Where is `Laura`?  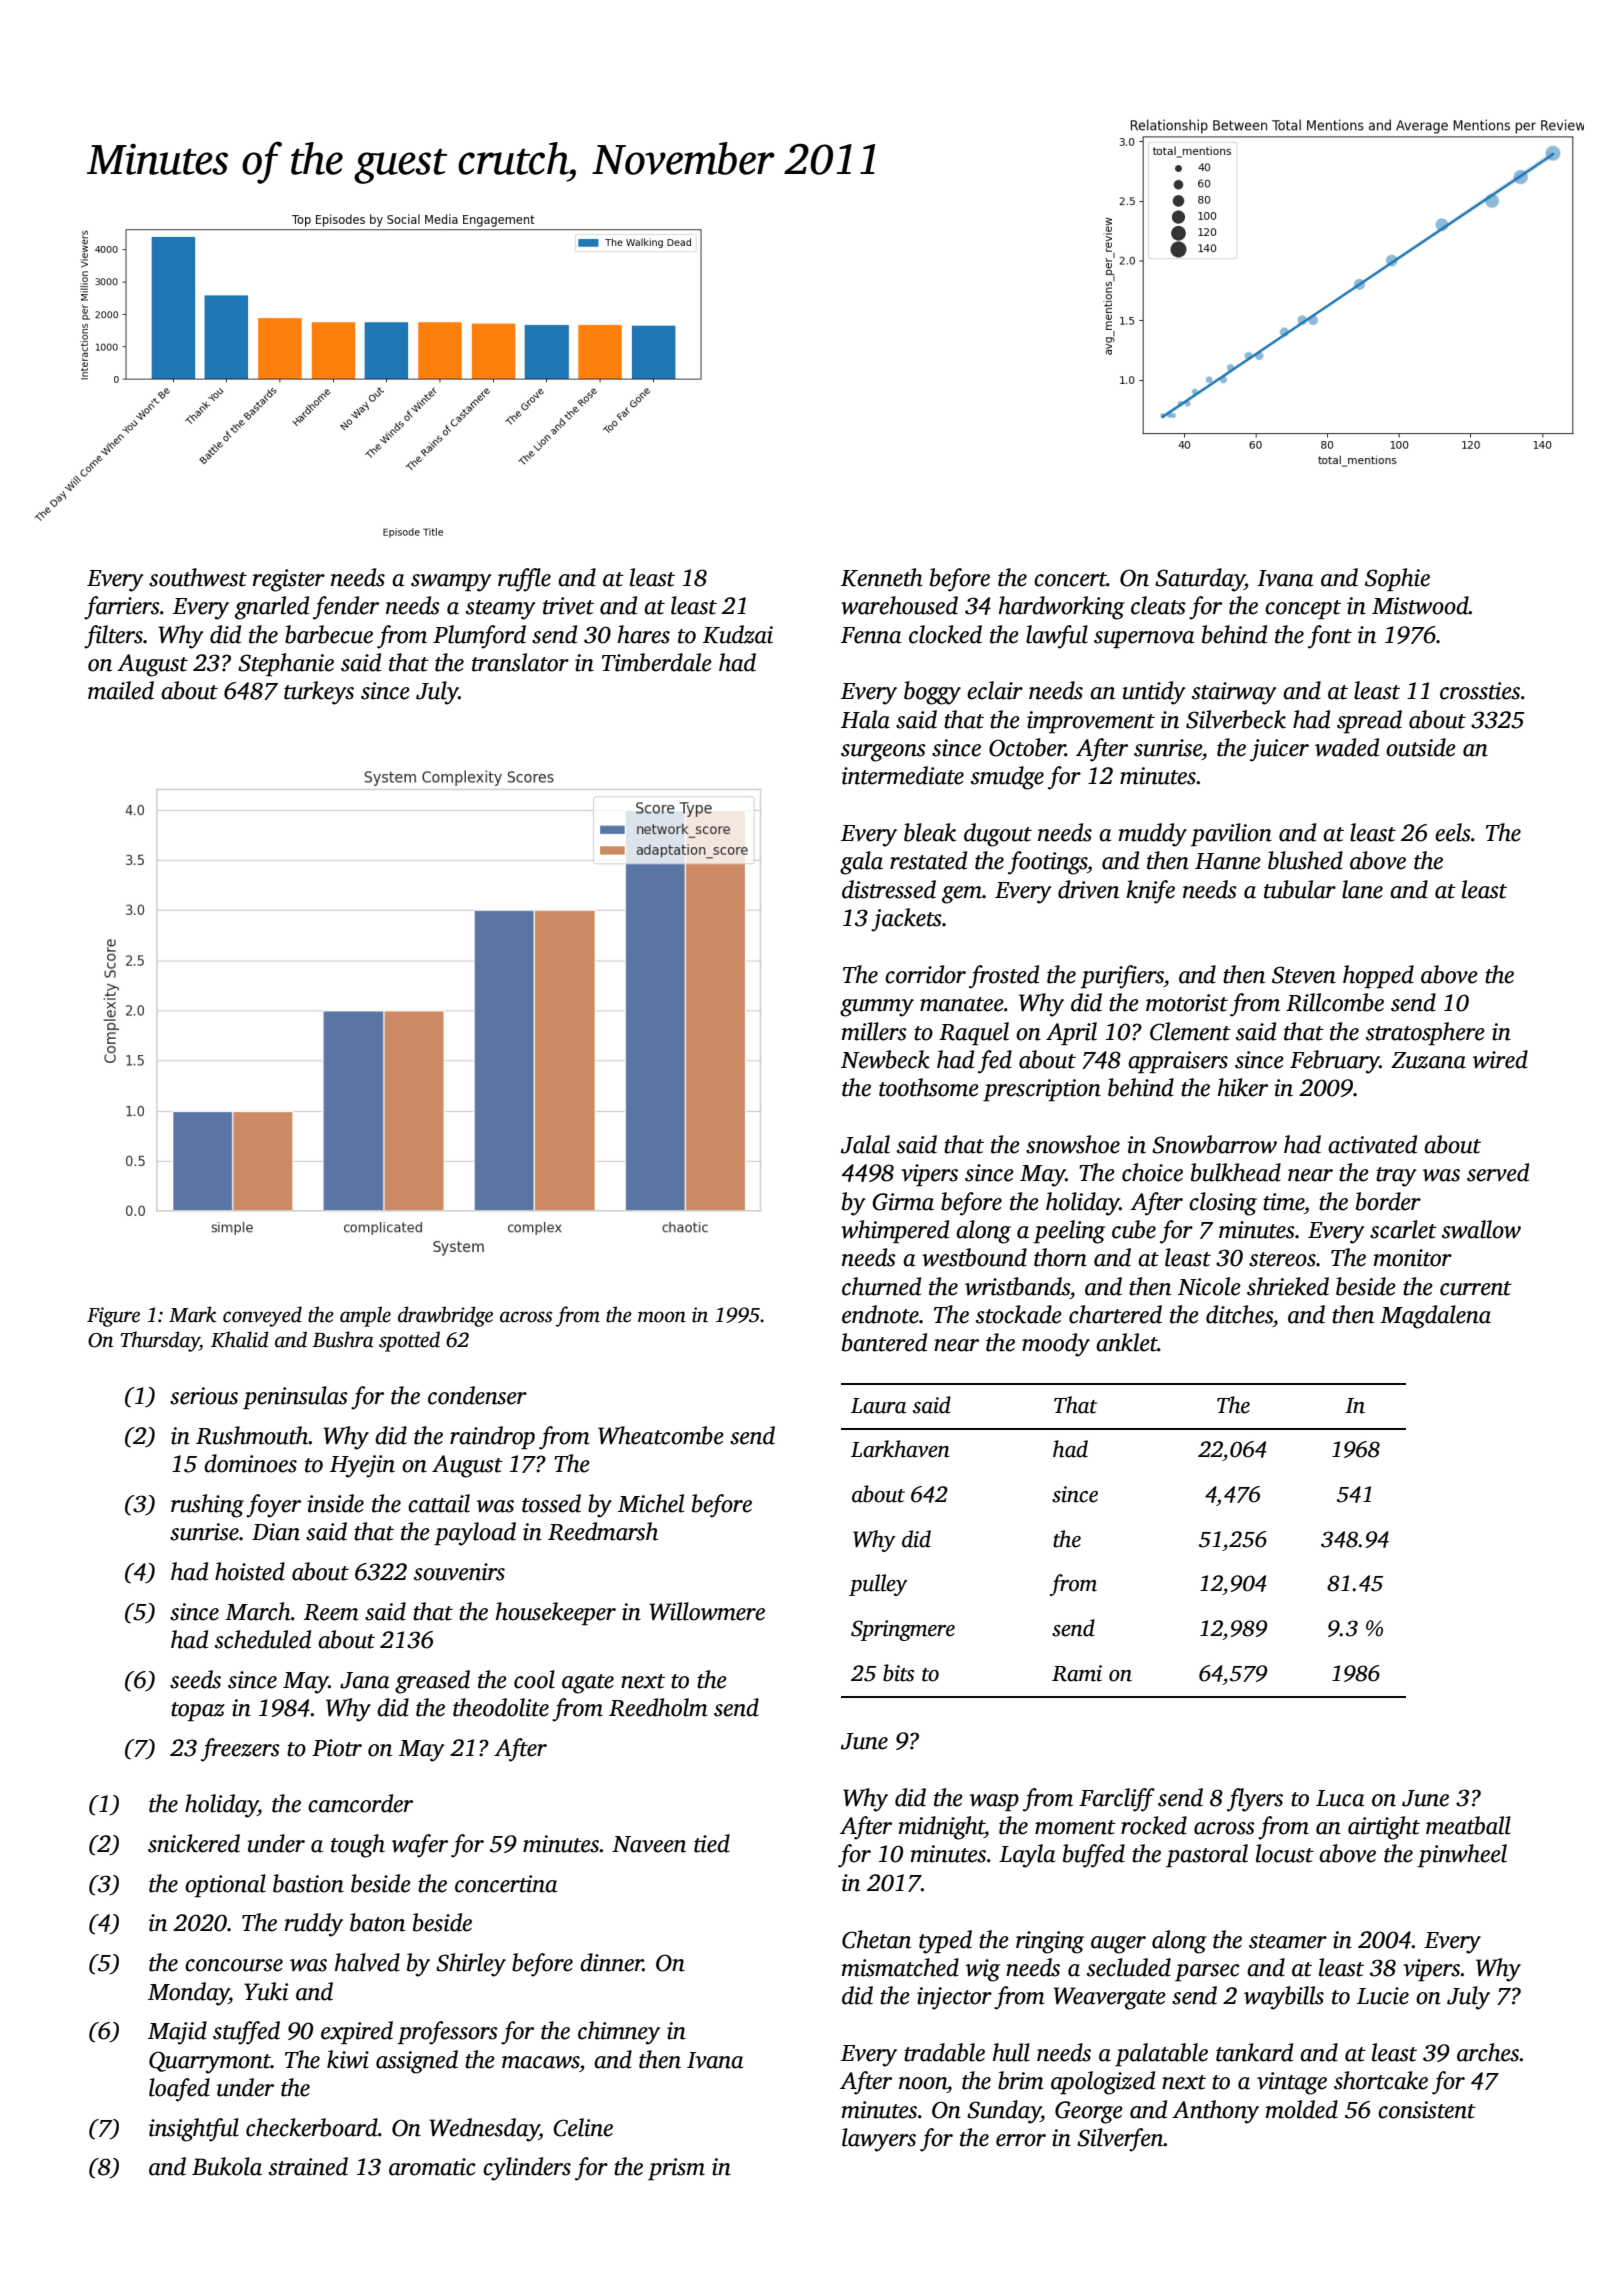 Laura is located at coordinates (878, 1406).
